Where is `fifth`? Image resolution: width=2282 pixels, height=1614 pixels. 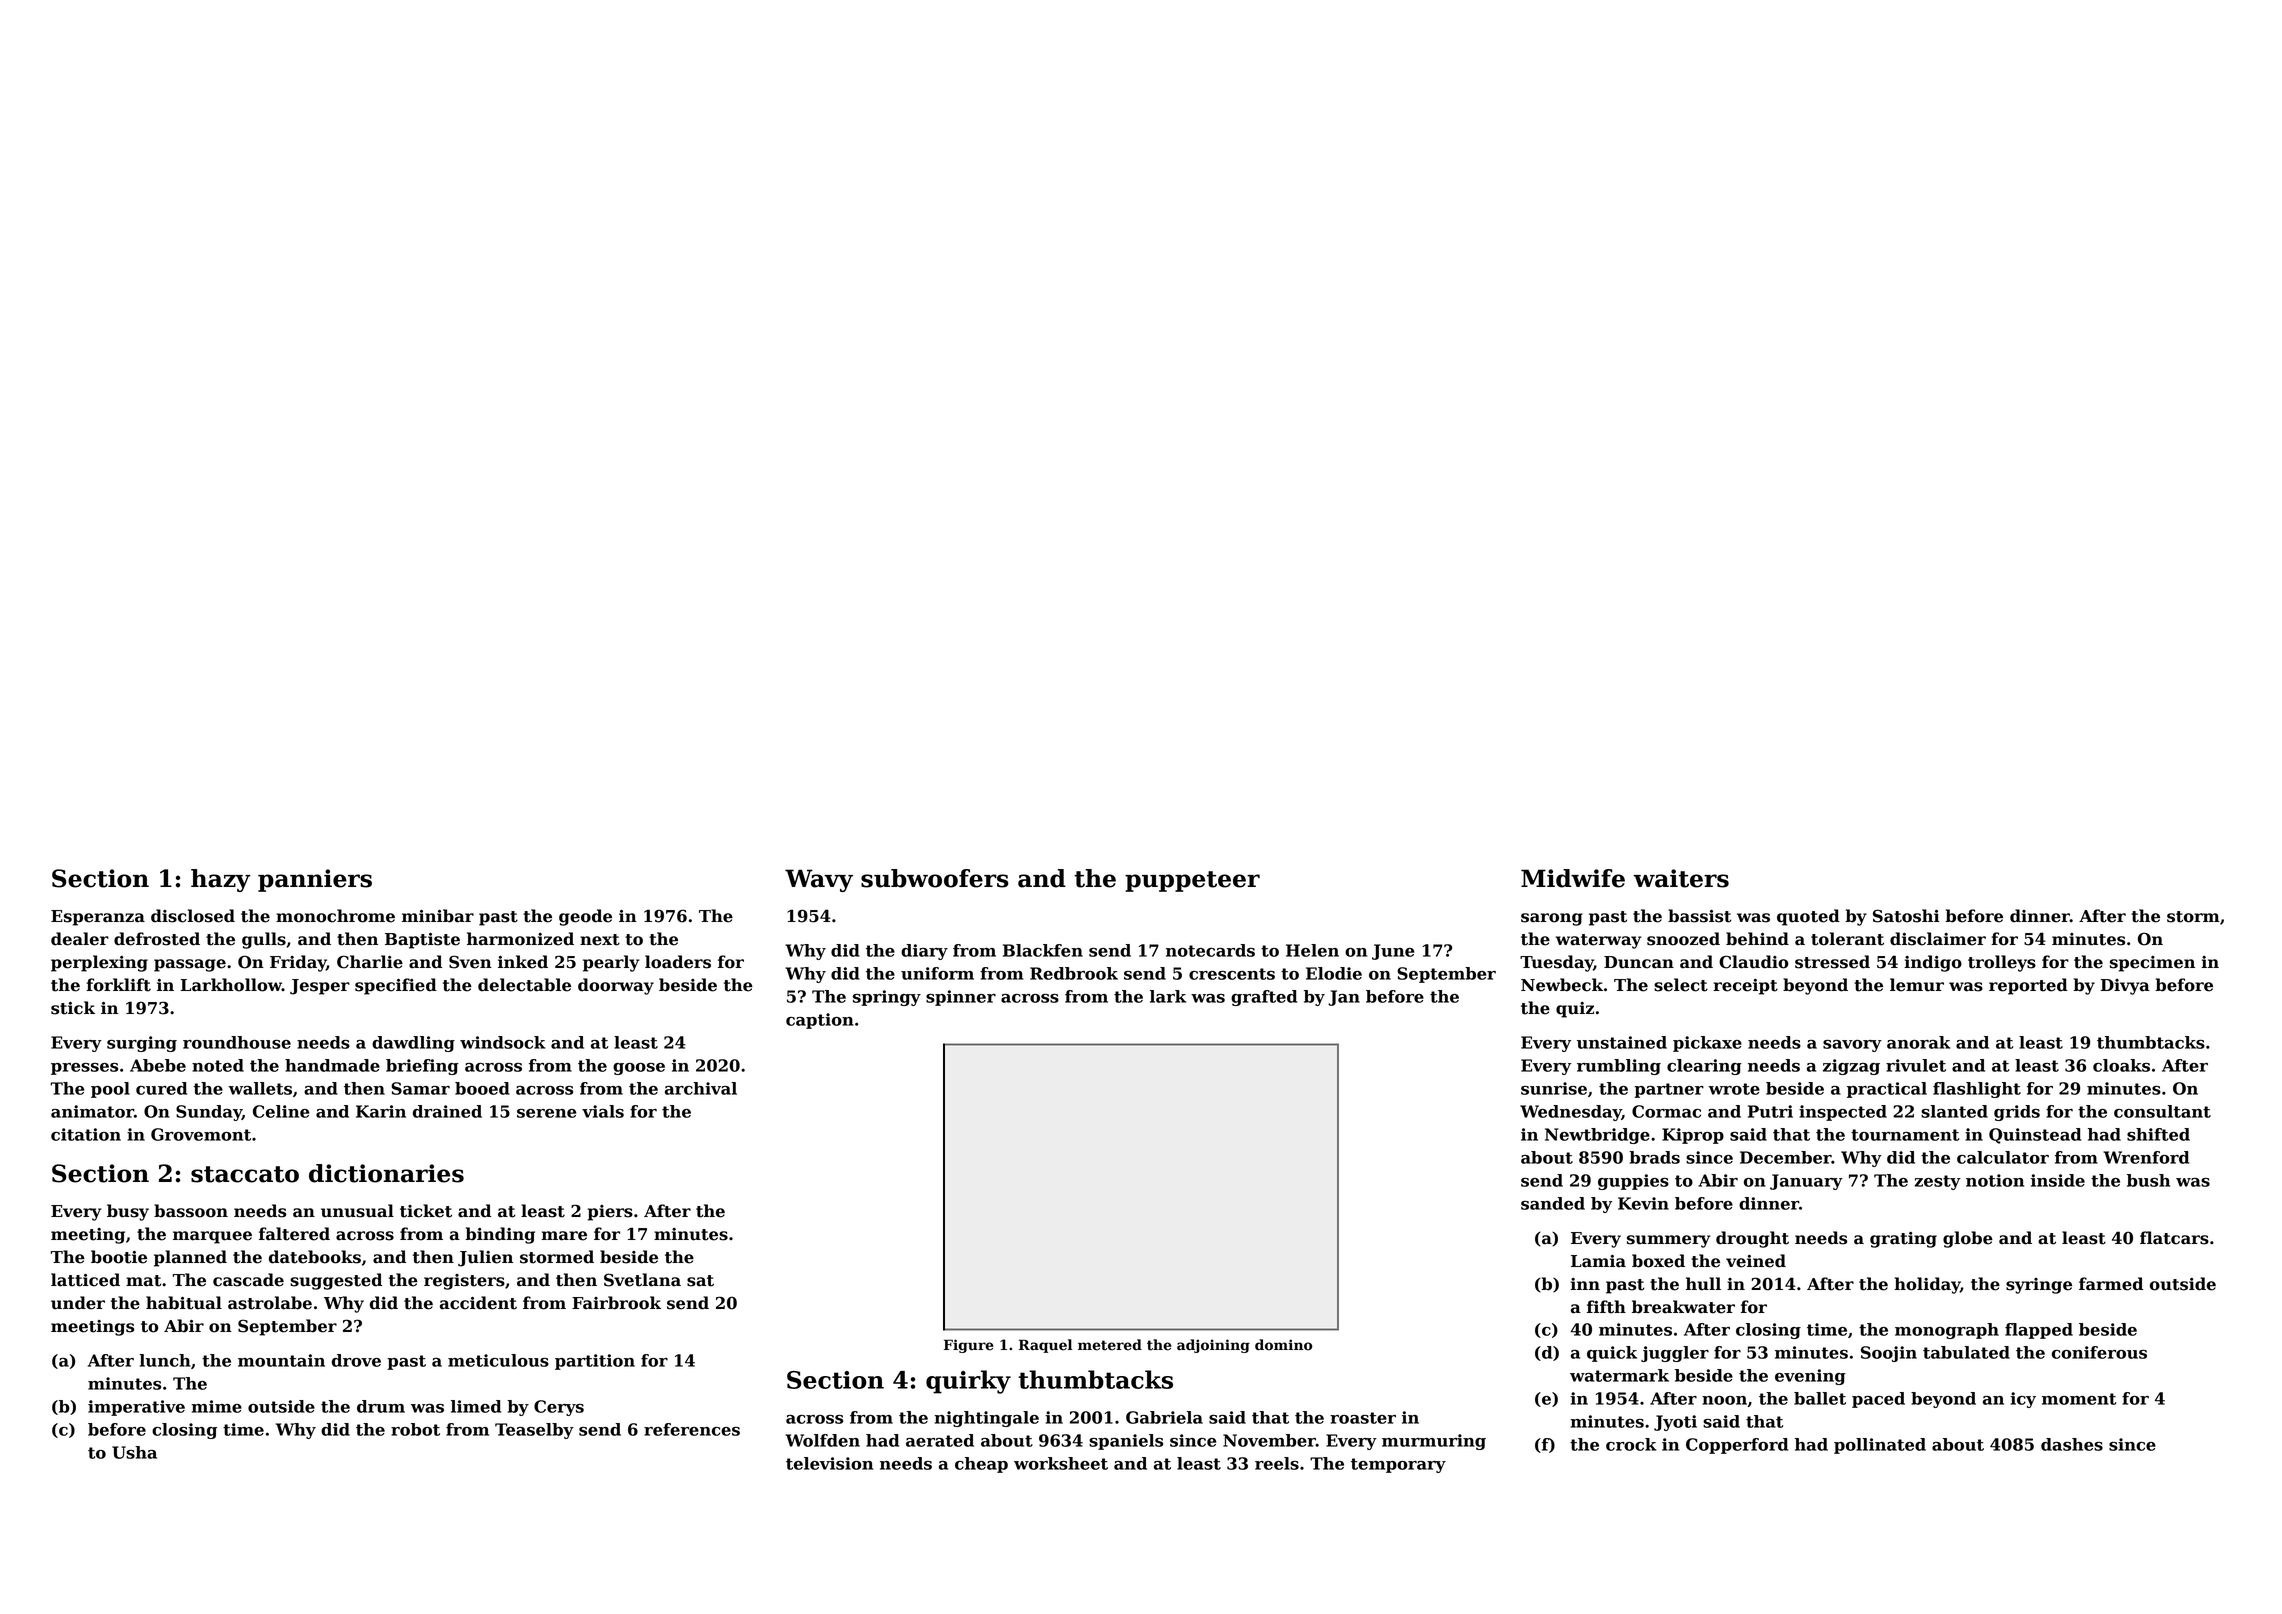
fifth is located at coordinates (1606, 1307).
